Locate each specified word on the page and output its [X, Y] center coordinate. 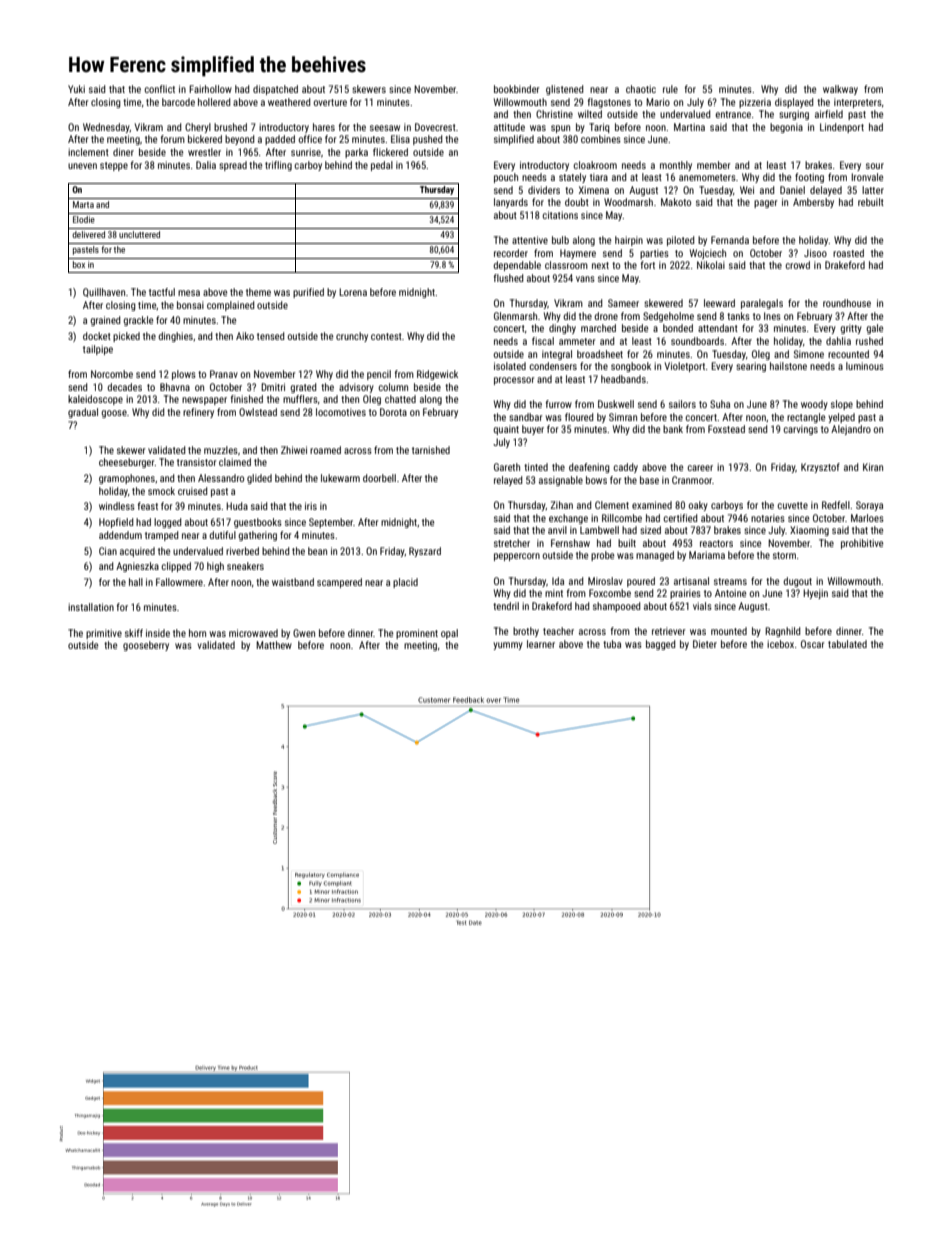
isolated [510, 366]
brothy [526, 632]
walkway [840, 90]
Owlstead [258, 412]
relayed [508, 481]
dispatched [275, 90]
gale [874, 329]
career [700, 468]
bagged [661, 645]
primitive [104, 634]
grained [105, 321]
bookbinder [516, 89]
